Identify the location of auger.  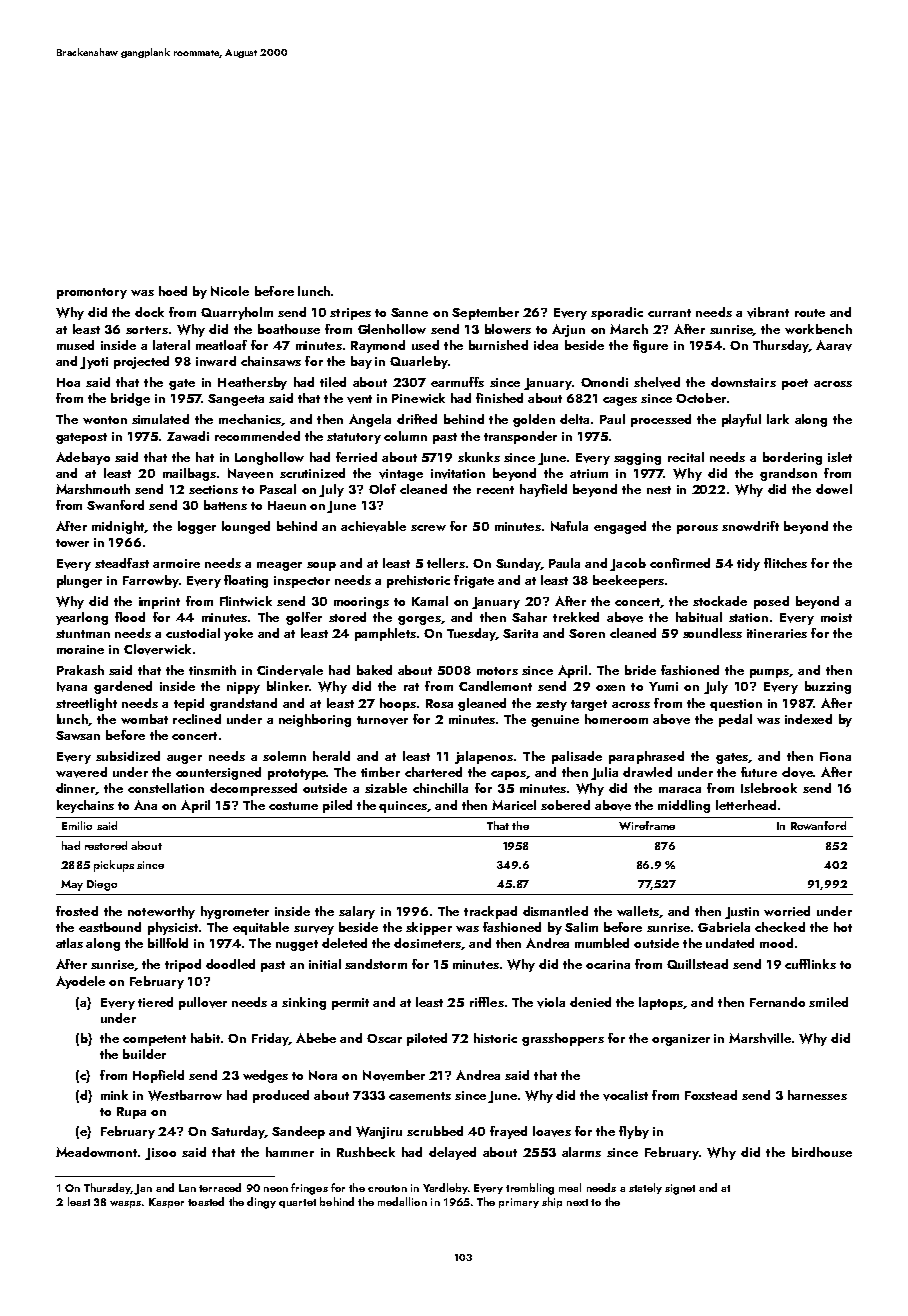
(184, 759).
